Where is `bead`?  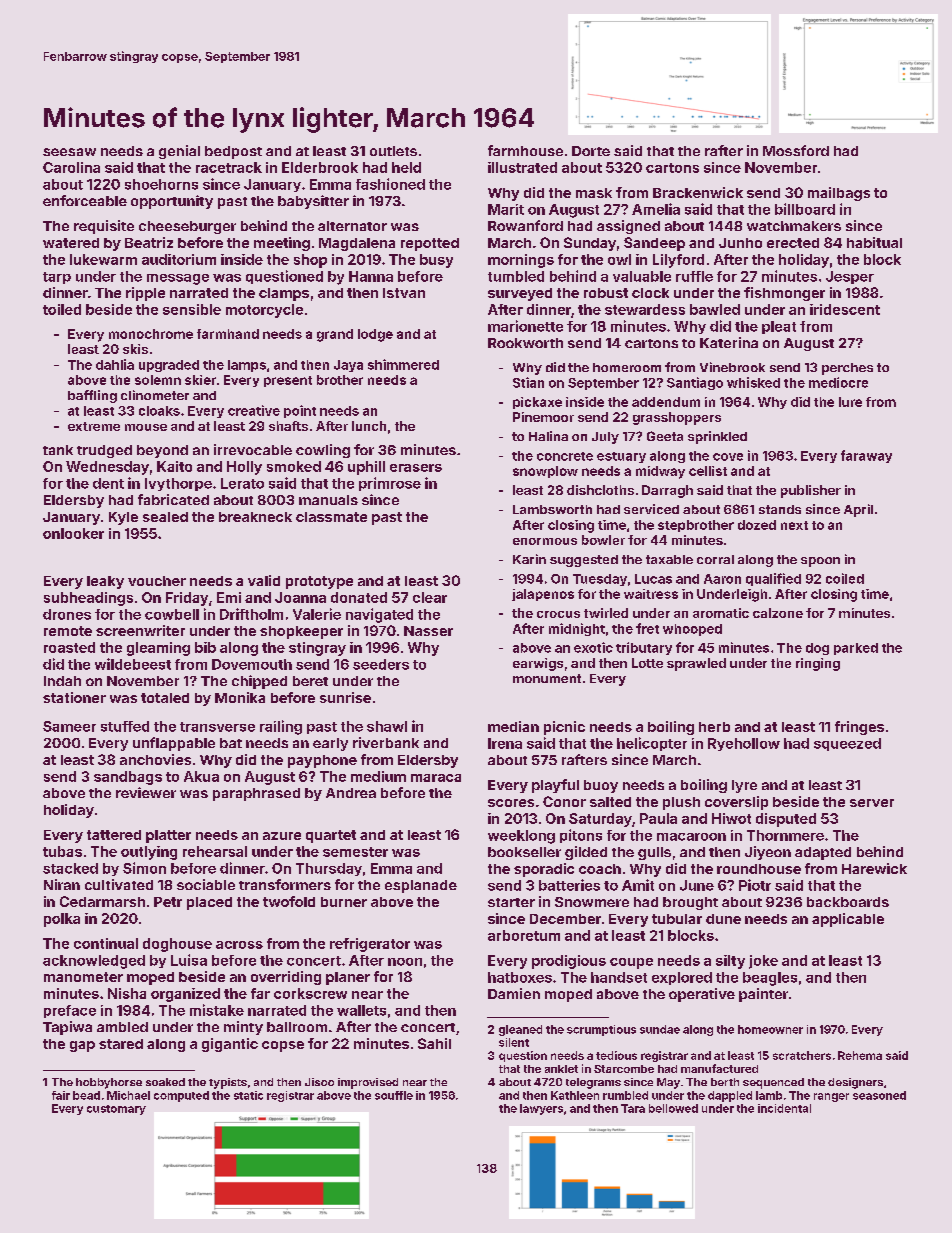 bead is located at coordinates (86, 1095).
